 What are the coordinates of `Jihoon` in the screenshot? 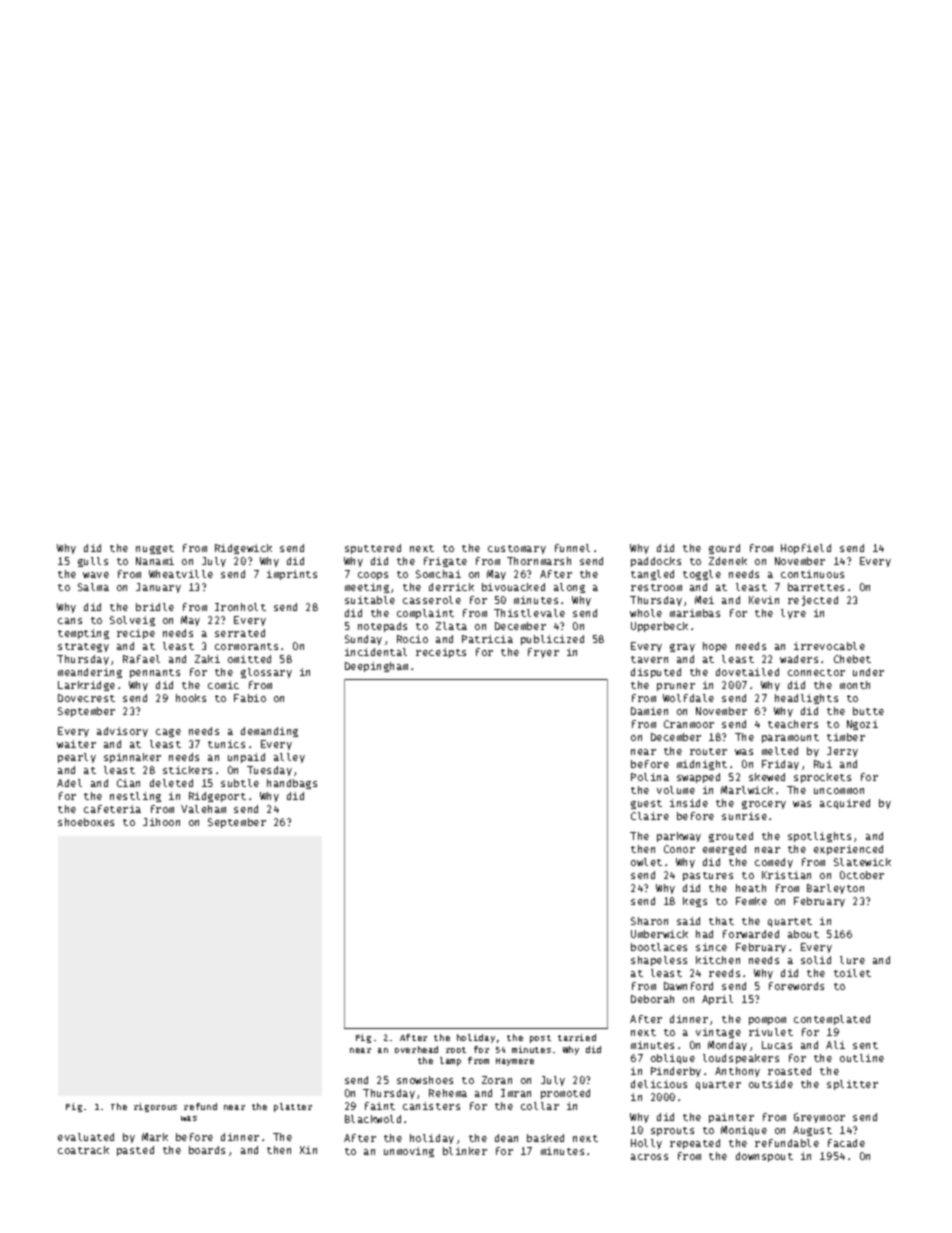 It's located at (161, 822).
